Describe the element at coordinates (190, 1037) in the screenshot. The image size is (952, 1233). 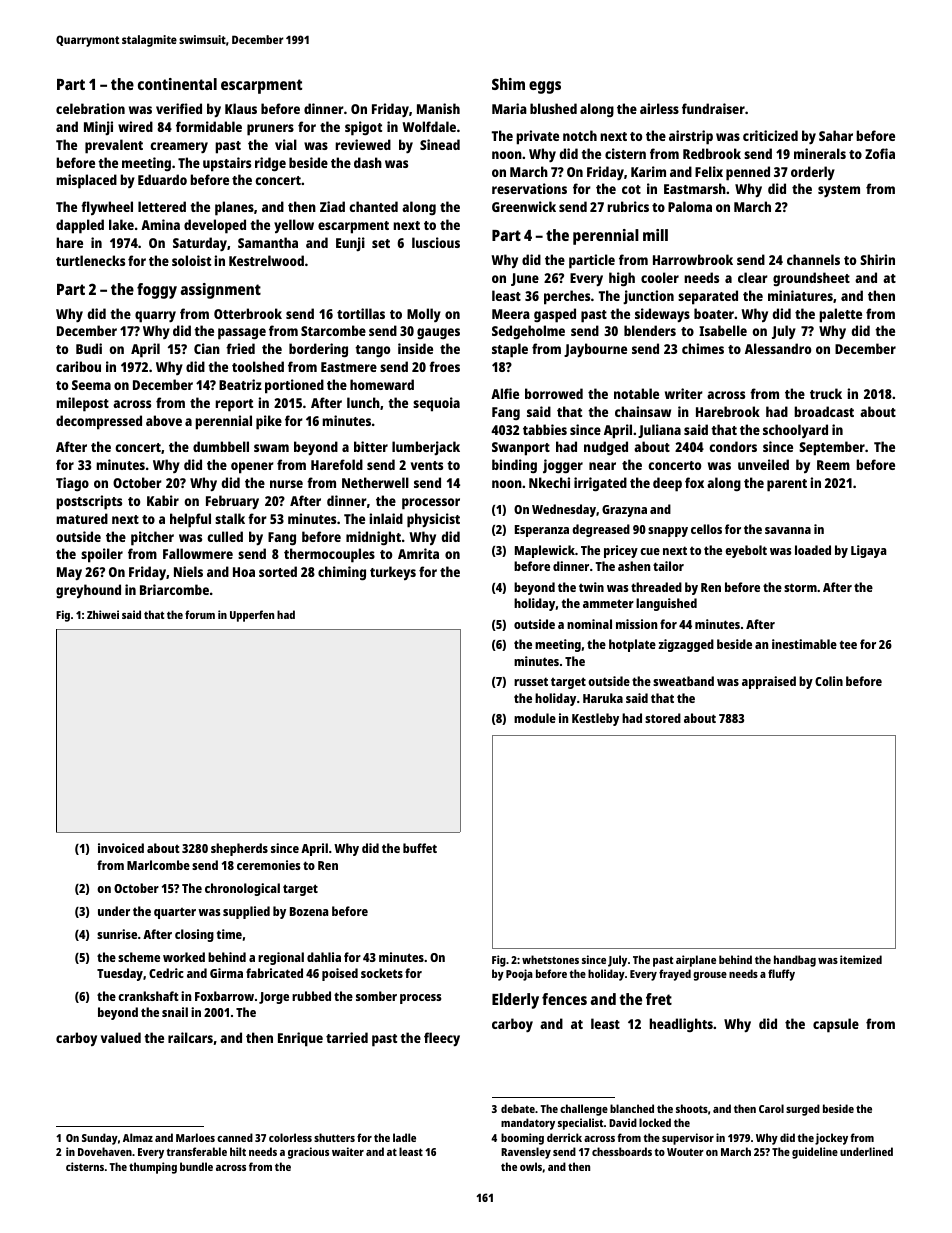
I see `railcars` at that location.
